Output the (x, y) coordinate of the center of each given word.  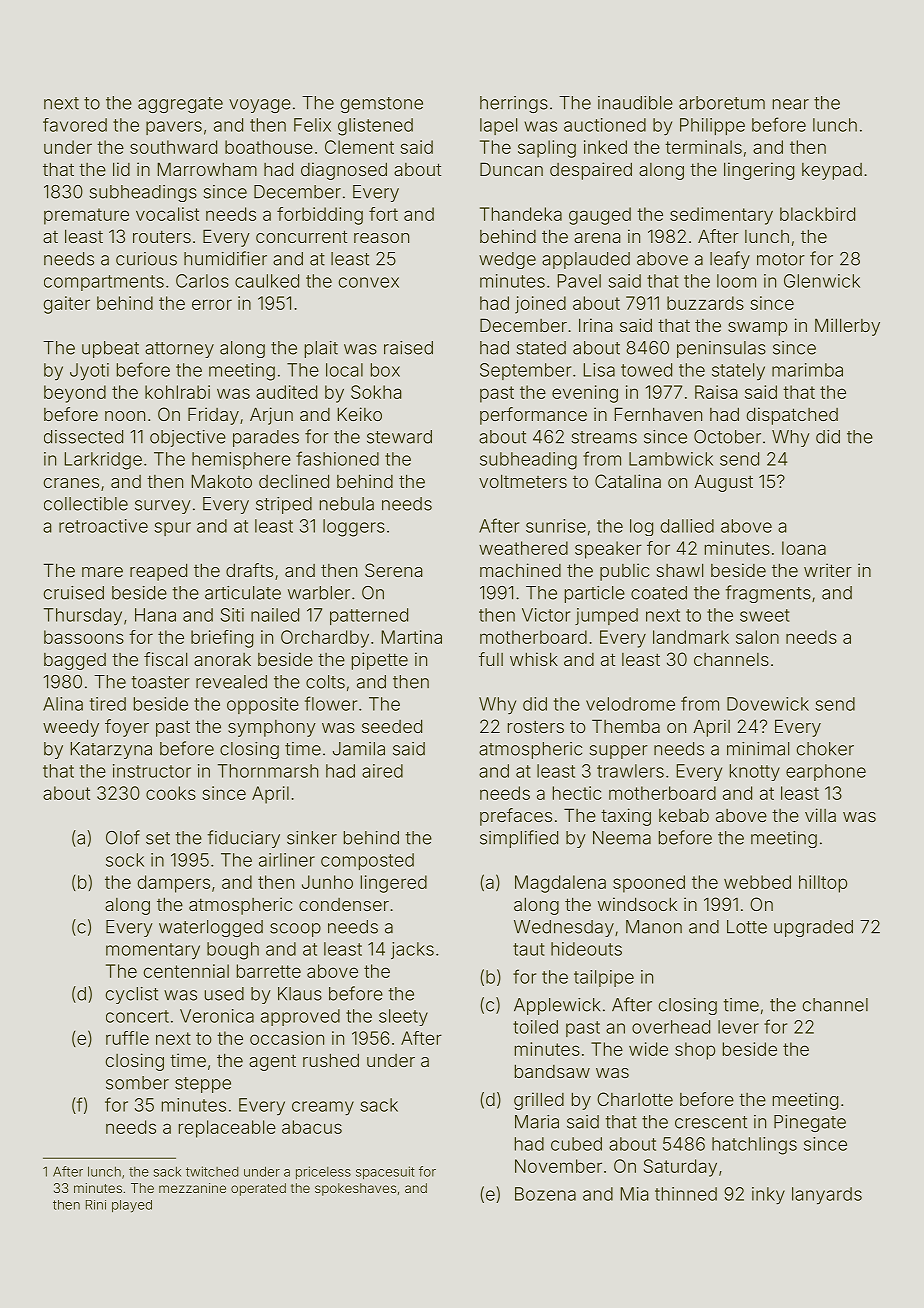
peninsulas (721, 349)
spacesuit (385, 1172)
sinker (312, 838)
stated (541, 348)
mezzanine (192, 1188)
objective (188, 438)
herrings (514, 104)
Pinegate (810, 1123)
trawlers (630, 771)
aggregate (180, 105)
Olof (123, 837)
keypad (832, 171)
